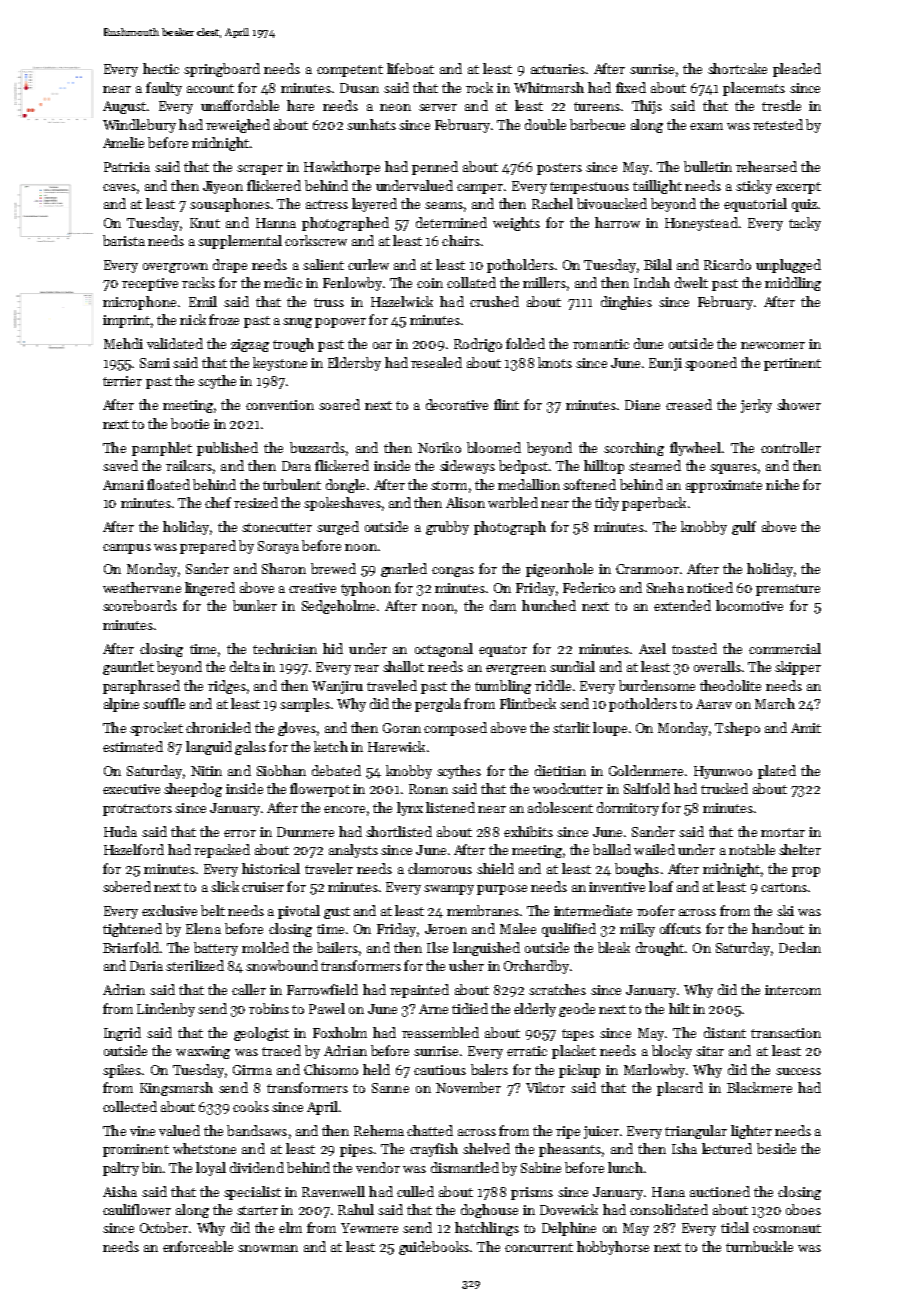 This screenshot has width=924, height=1308. Describe the element at coordinates (133, 746) in the screenshot. I see `estimated` at that location.
